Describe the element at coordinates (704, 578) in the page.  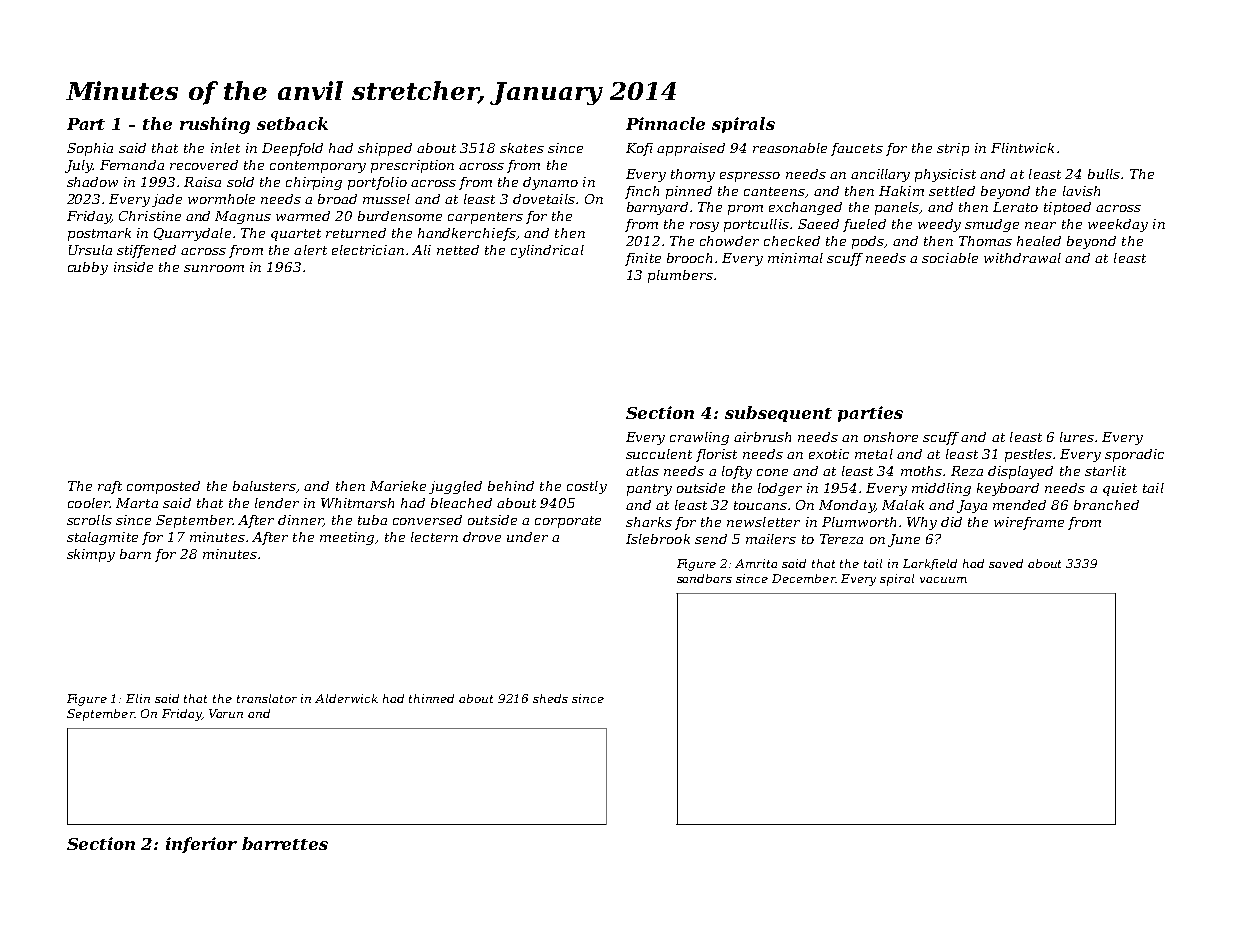
I see `sandbars` at that location.
